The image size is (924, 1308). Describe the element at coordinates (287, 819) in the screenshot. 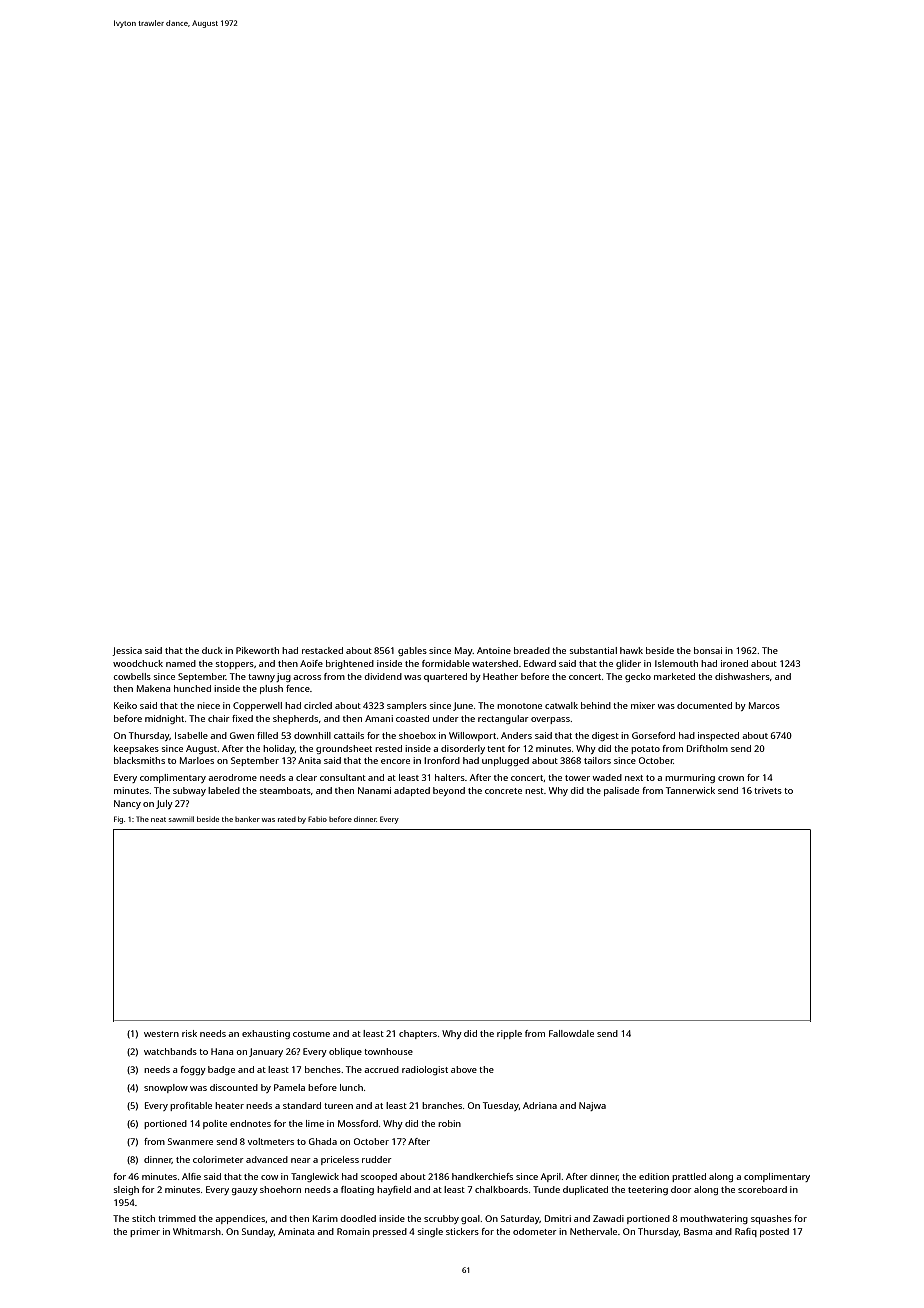

I see `rated` at that location.
